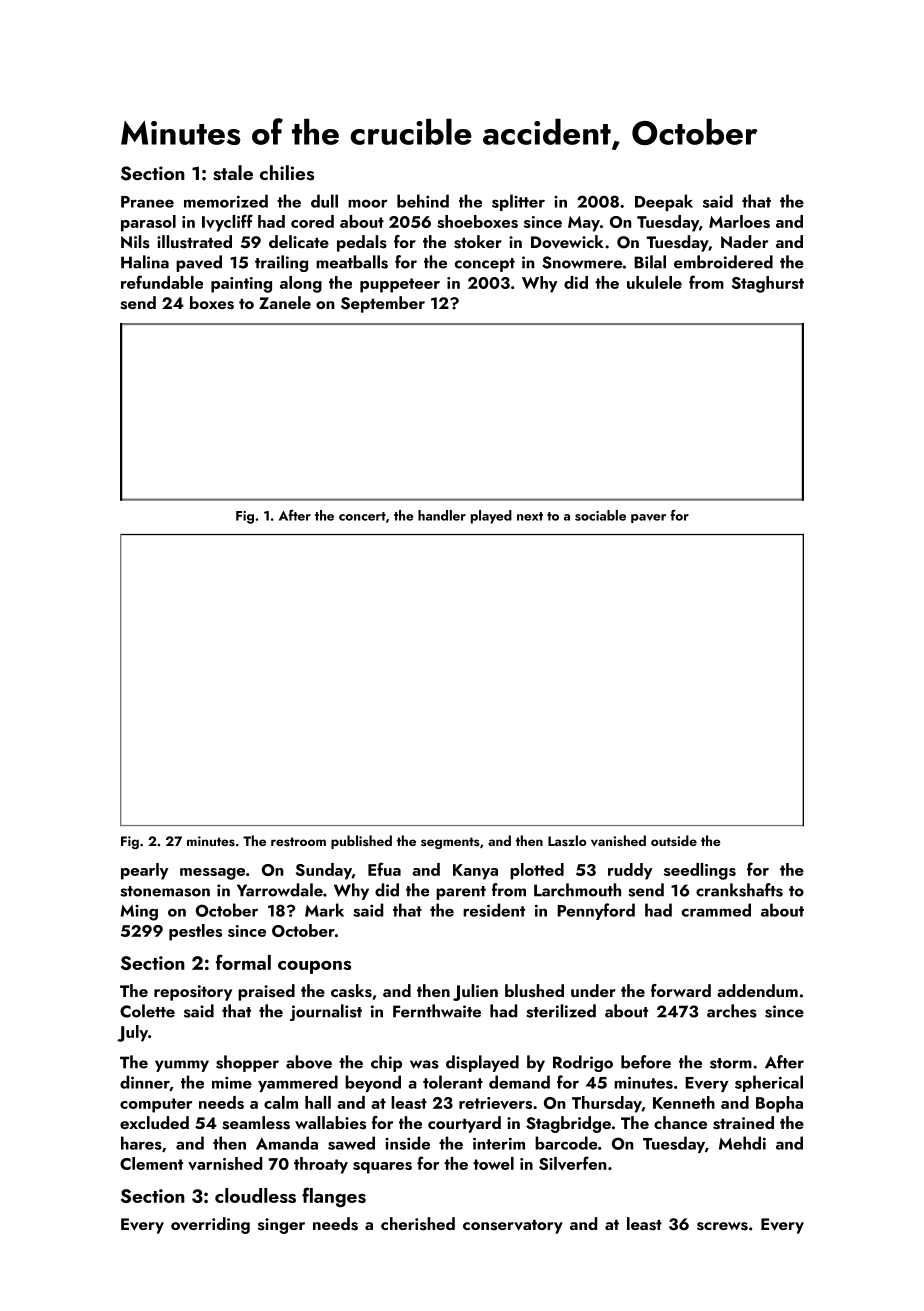  What do you see at coordinates (648, 518) in the screenshot?
I see `paver` at bounding box center [648, 518].
